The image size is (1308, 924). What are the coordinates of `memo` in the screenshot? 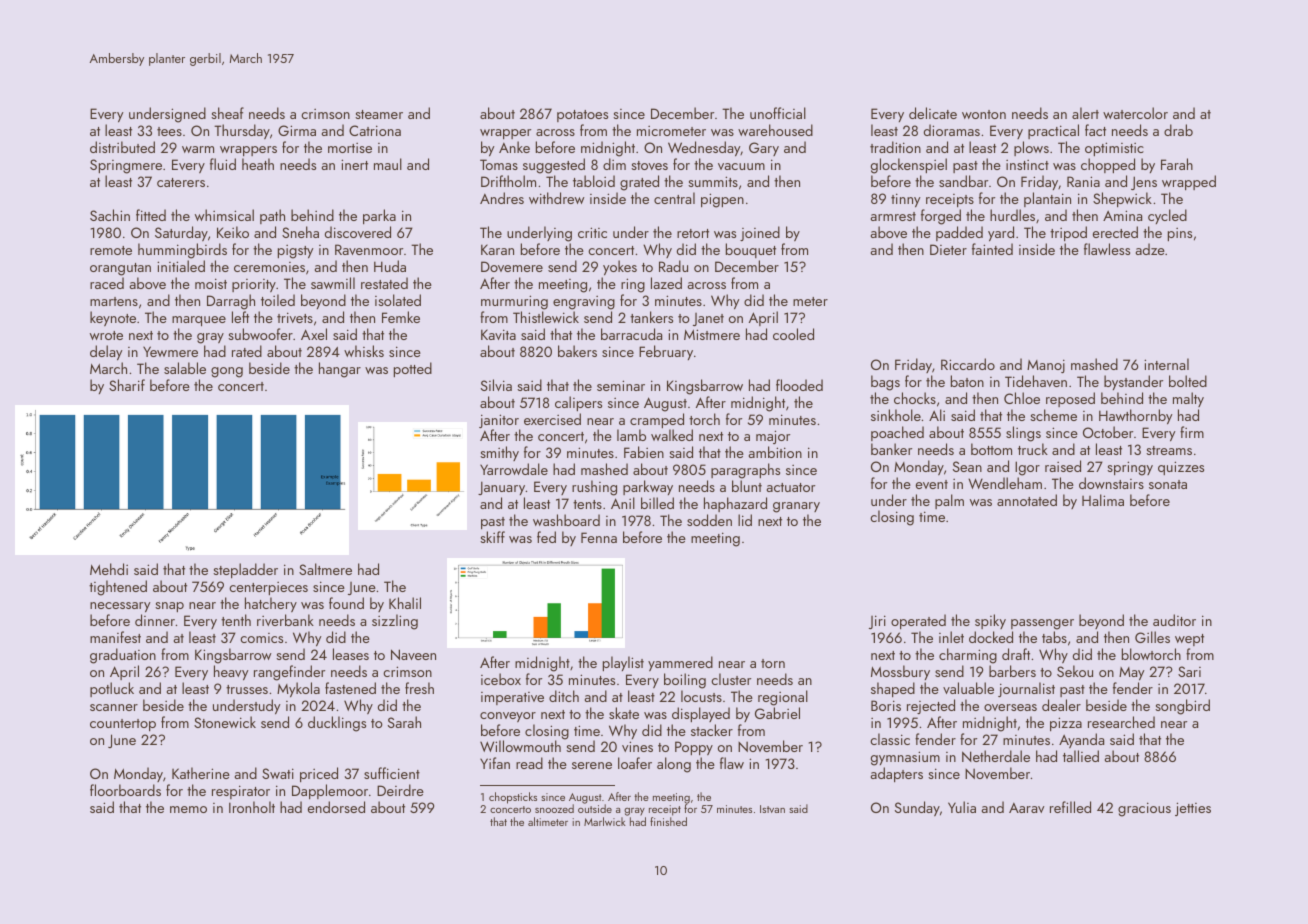 It's located at (188, 809).
